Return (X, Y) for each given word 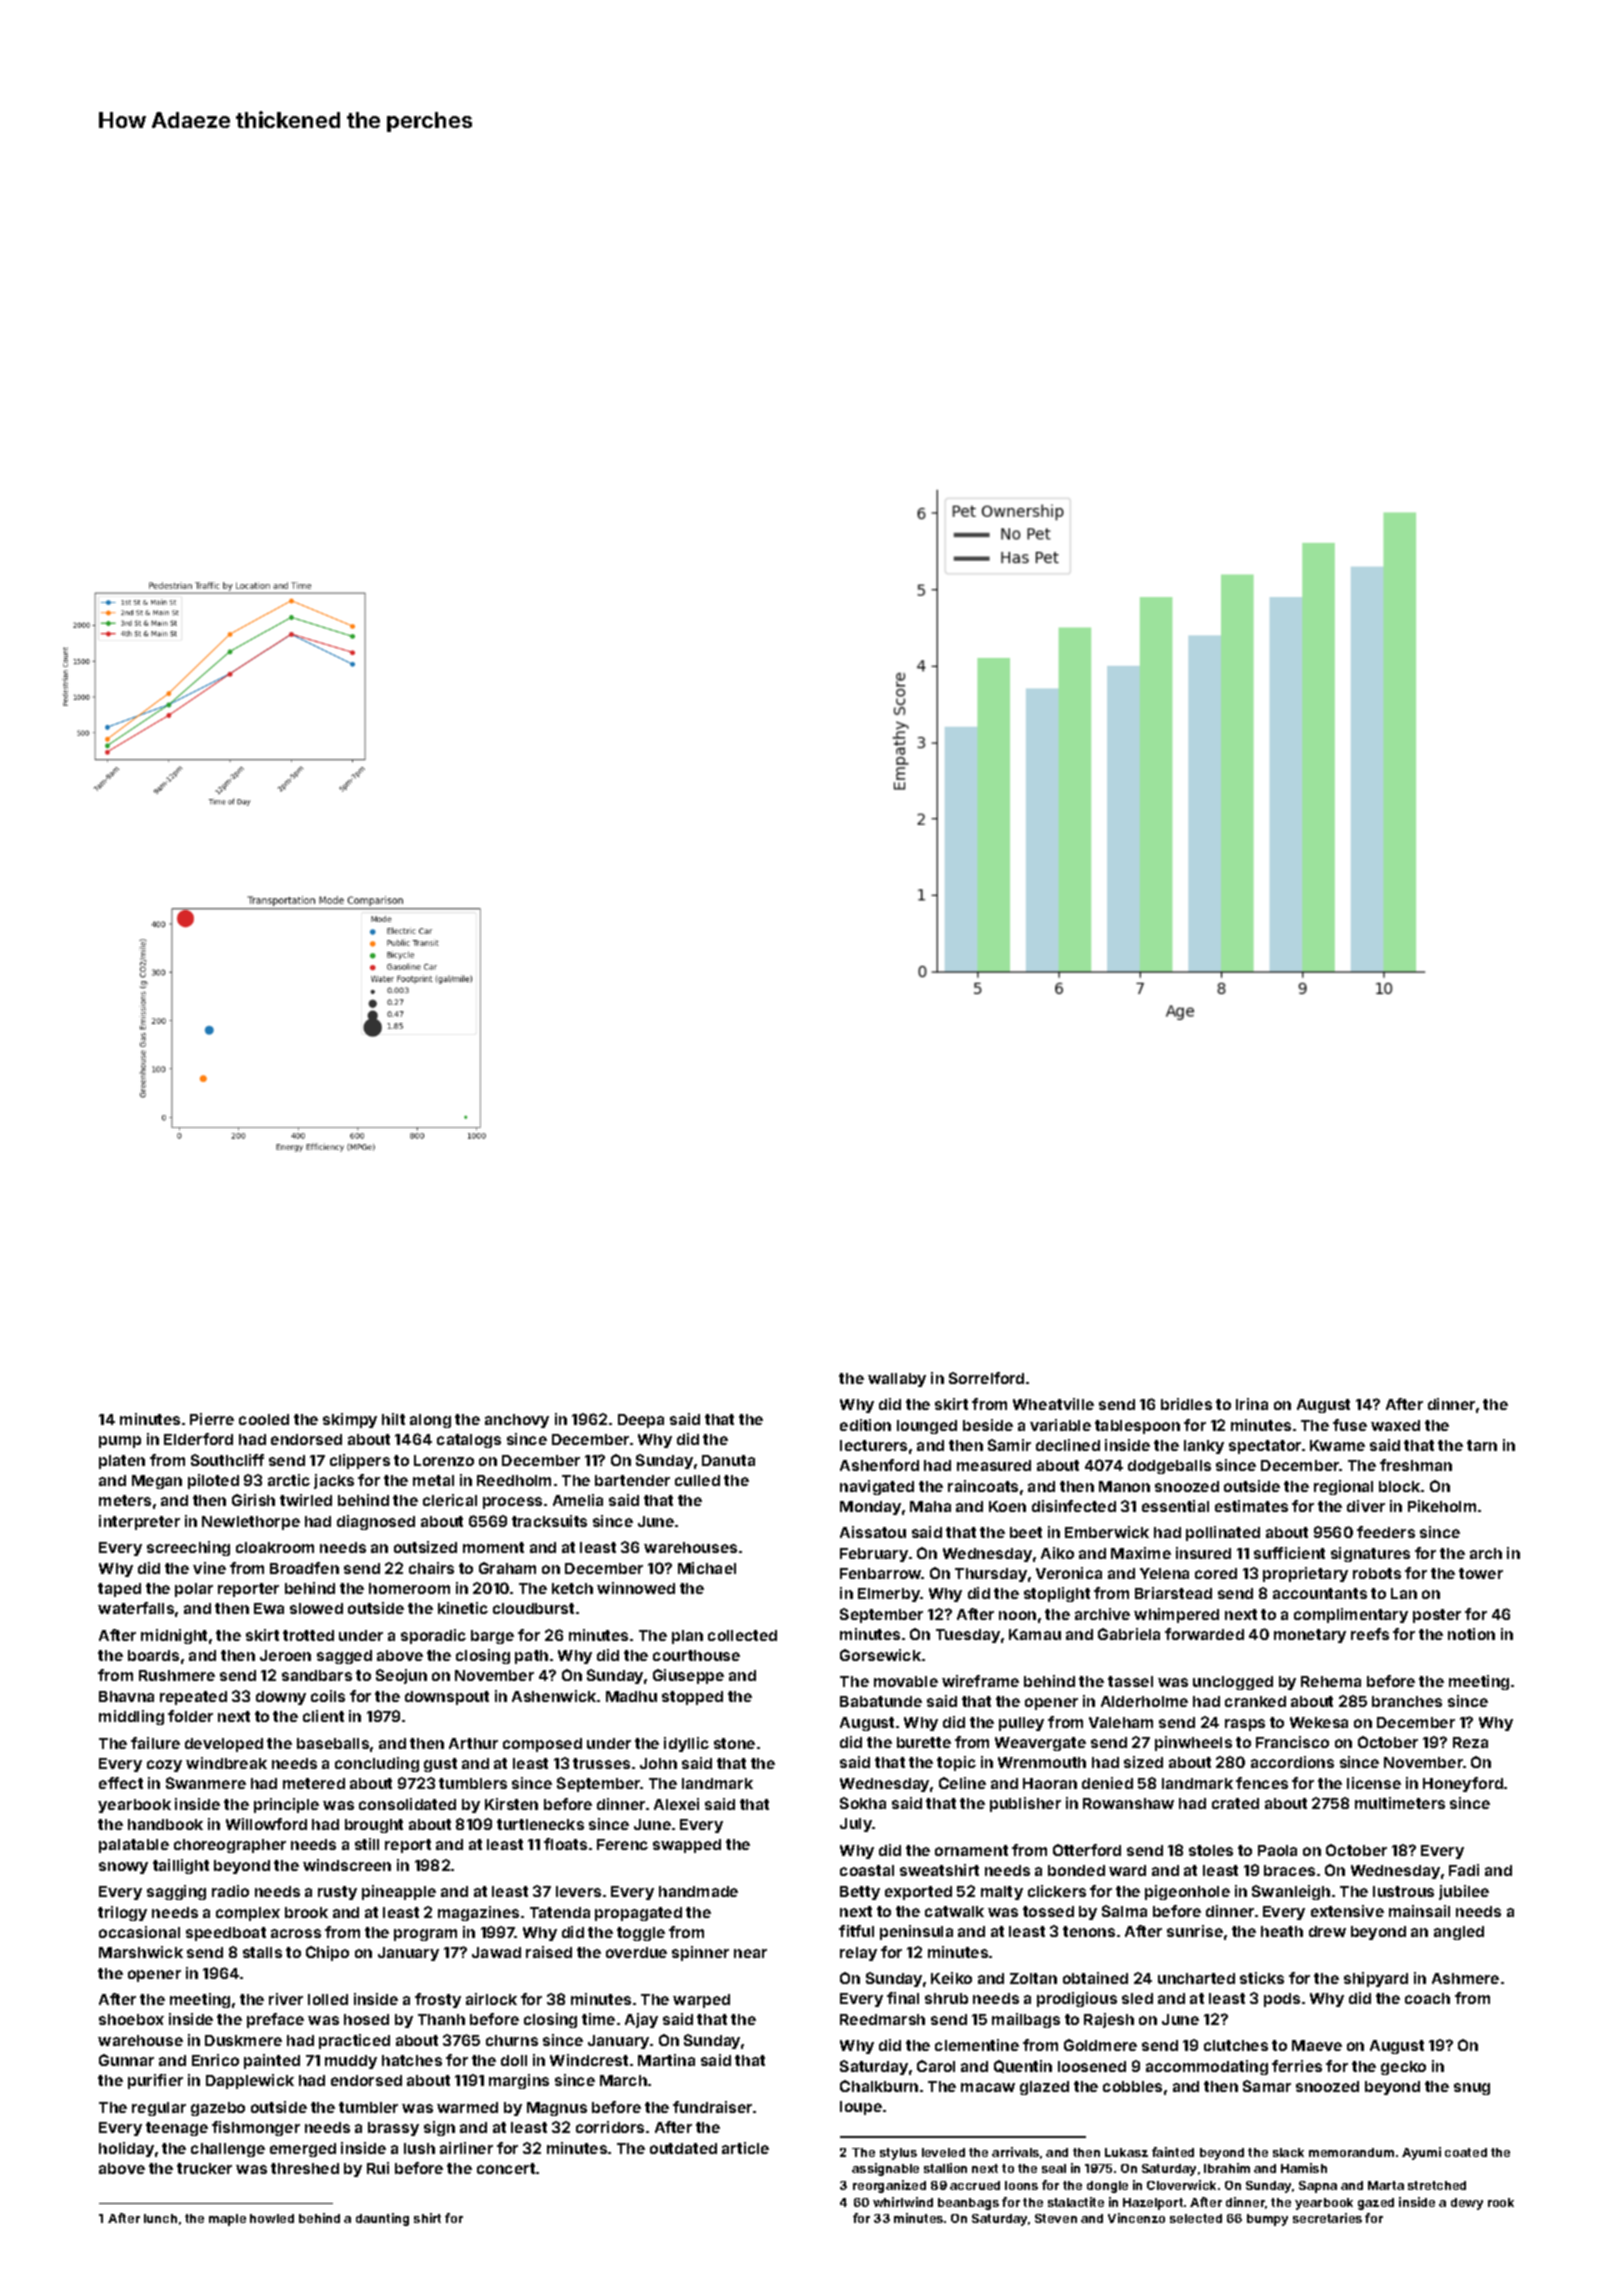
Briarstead (1173, 1593)
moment (493, 1547)
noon (1017, 1615)
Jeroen (285, 1655)
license (1374, 1783)
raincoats (983, 1486)
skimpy (350, 1420)
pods (1282, 2000)
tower (1481, 1573)
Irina (1252, 1404)
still (367, 1844)
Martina (666, 2060)
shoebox (131, 2019)
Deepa (641, 1421)
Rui (378, 2168)
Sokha (863, 1803)
